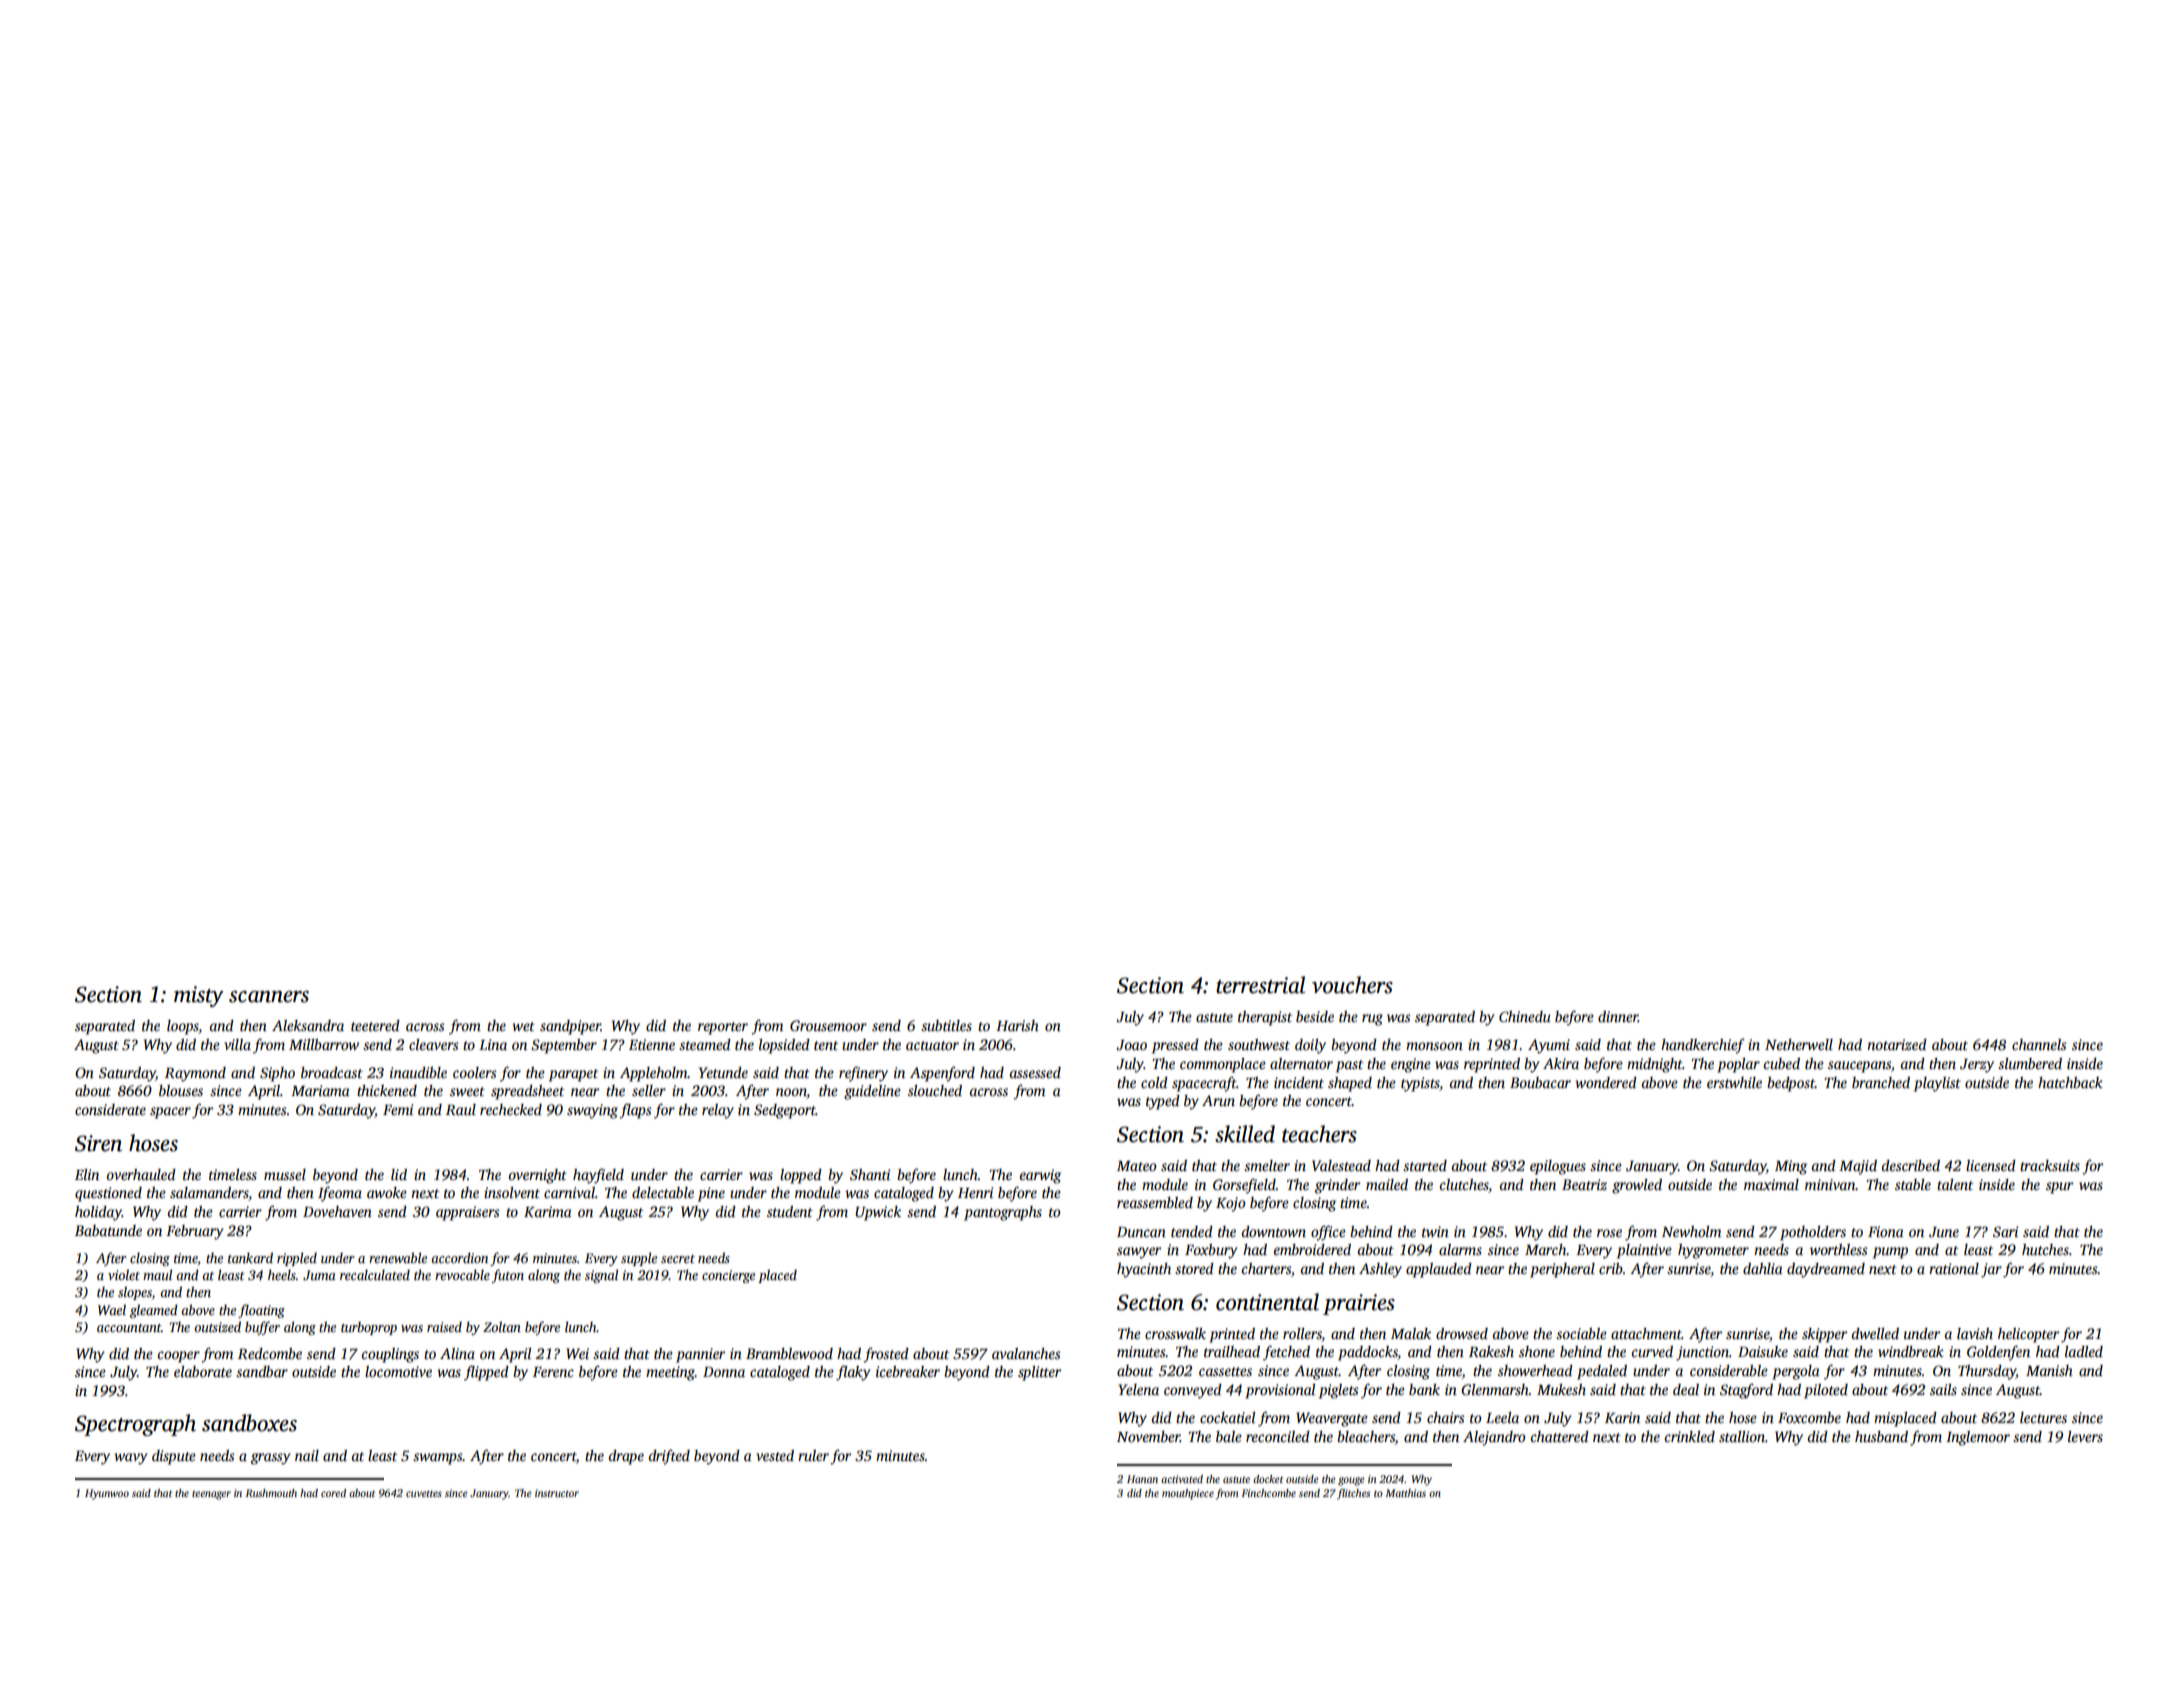  What do you see at coordinates (1558, 1167) in the screenshot?
I see `epilogues` at bounding box center [1558, 1167].
